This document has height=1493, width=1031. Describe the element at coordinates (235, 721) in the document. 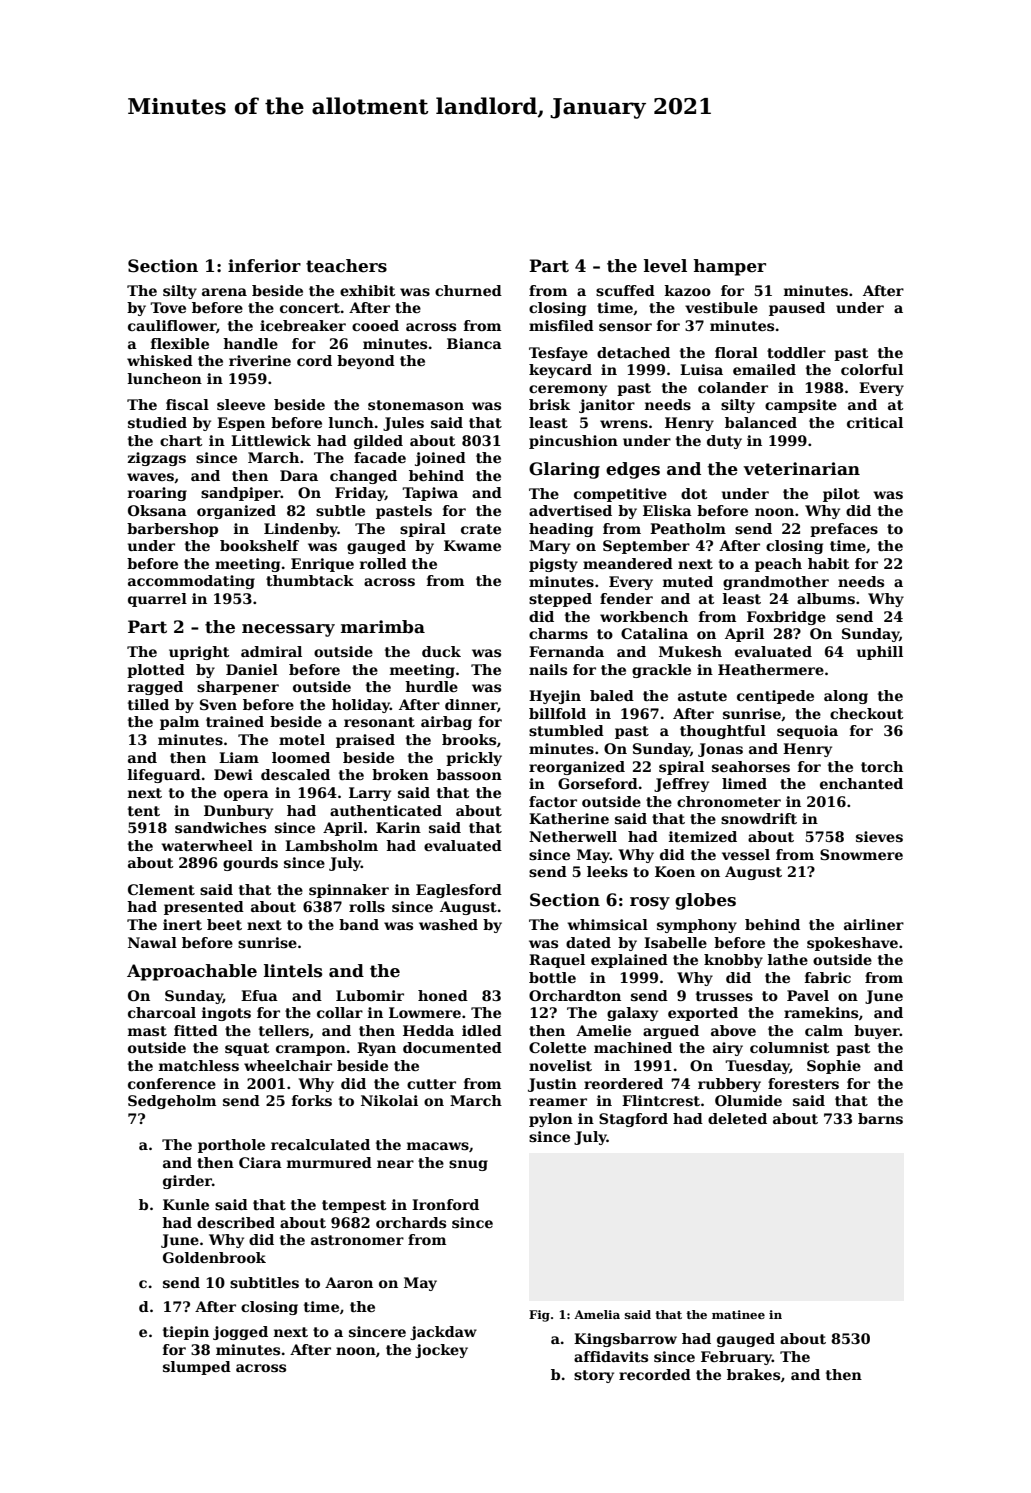

I see `trained` at that location.
